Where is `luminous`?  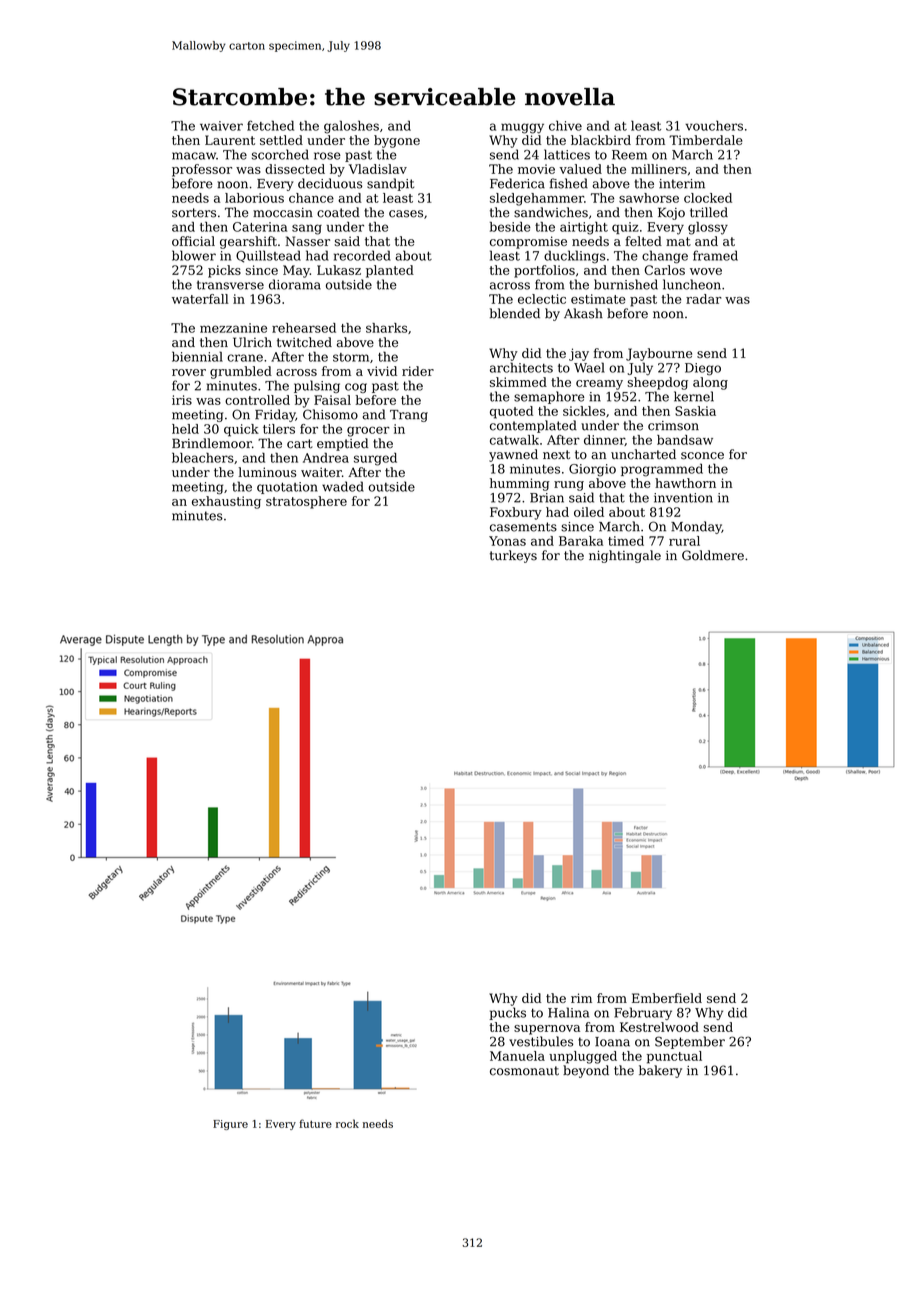
luminous is located at coordinates (267, 472).
